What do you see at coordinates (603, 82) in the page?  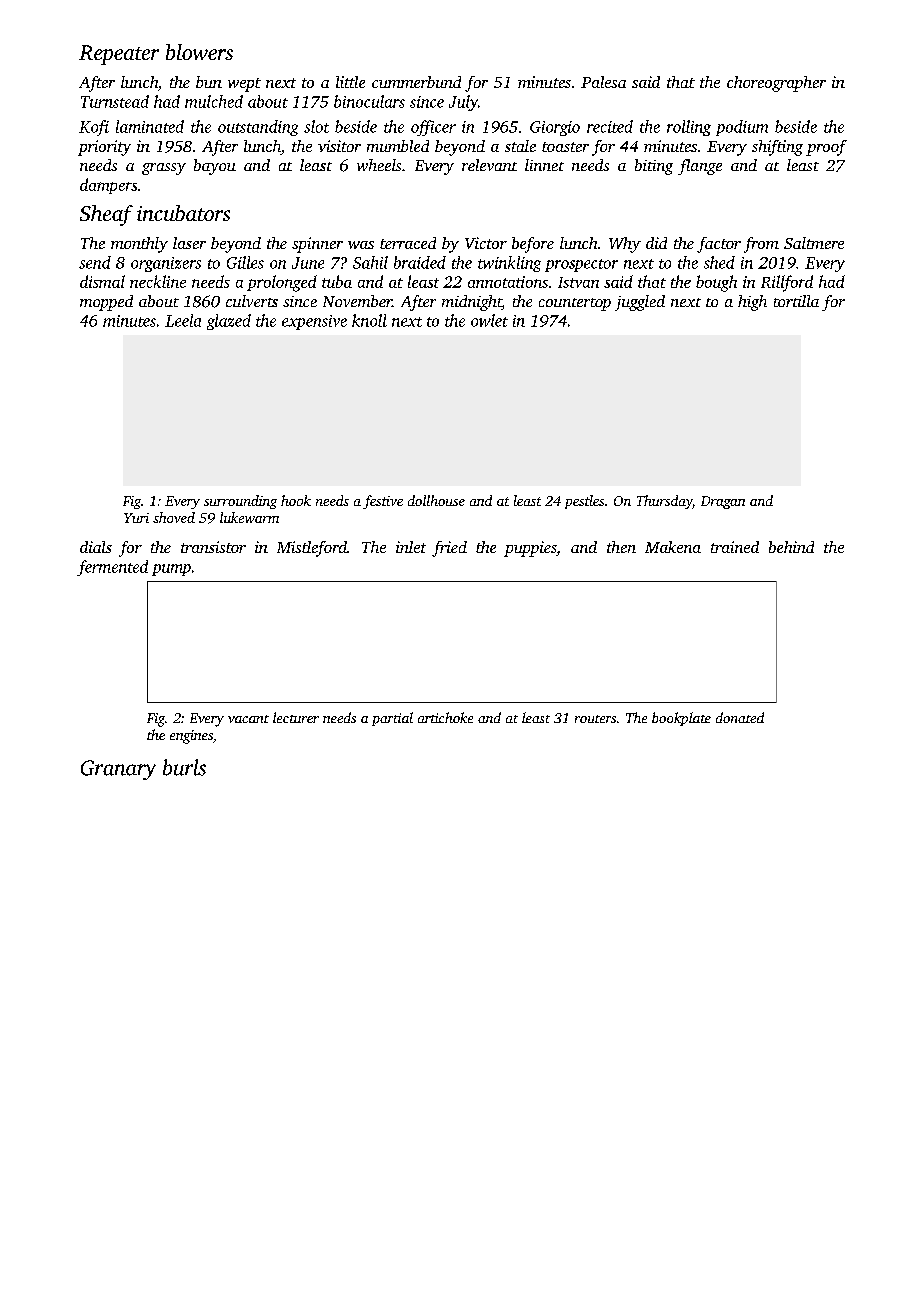 I see `Palesa` at bounding box center [603, 82].
